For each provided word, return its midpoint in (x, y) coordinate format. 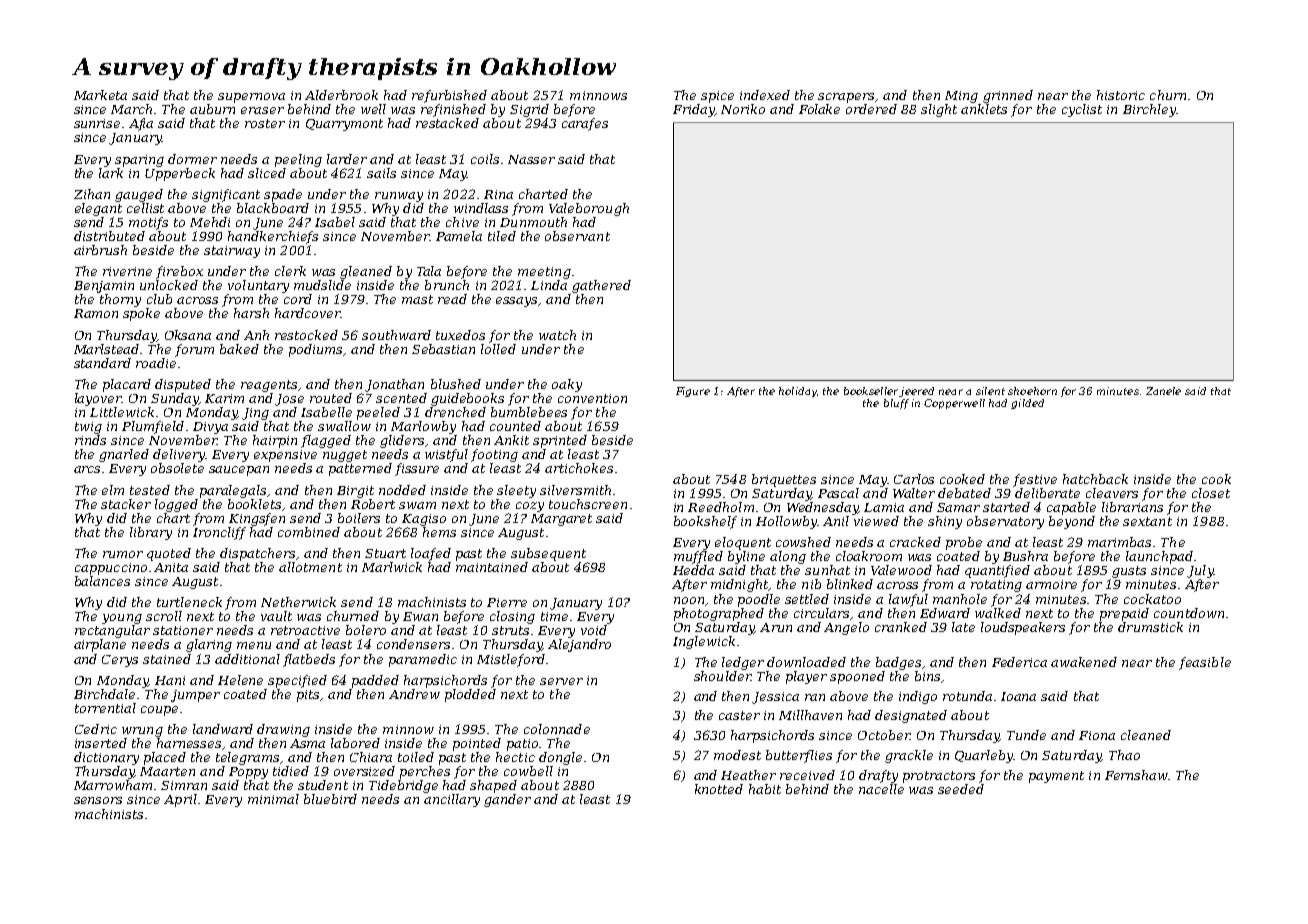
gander (507, 800)
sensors (98, 800)
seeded (961, 789)
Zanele (1163, 391)
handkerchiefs (273, 237)
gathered (601, 286)
